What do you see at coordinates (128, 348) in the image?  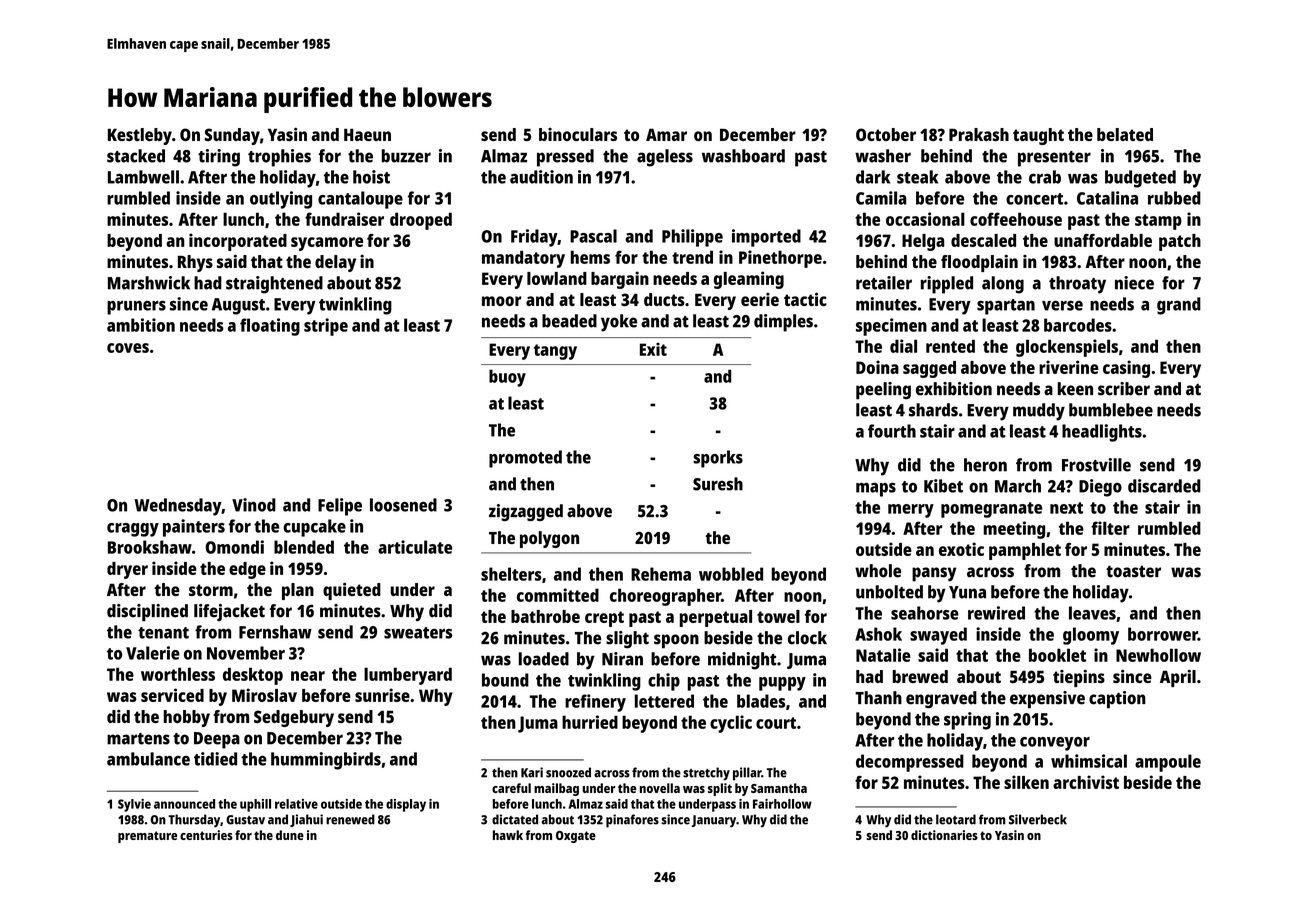 I see `coves` at bounding box center [128, 348].
